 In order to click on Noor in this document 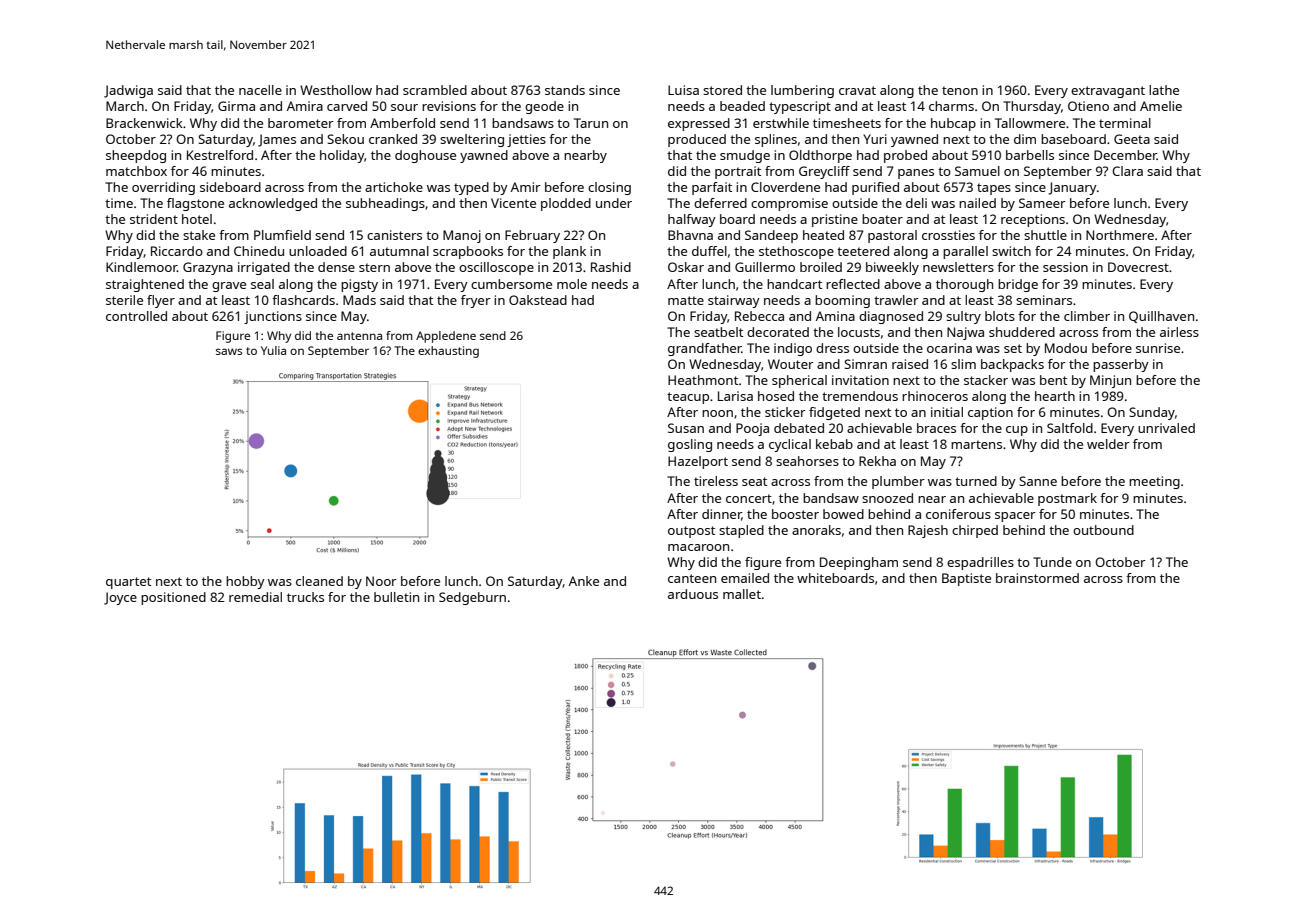, I will do `click(381, 581)`.
